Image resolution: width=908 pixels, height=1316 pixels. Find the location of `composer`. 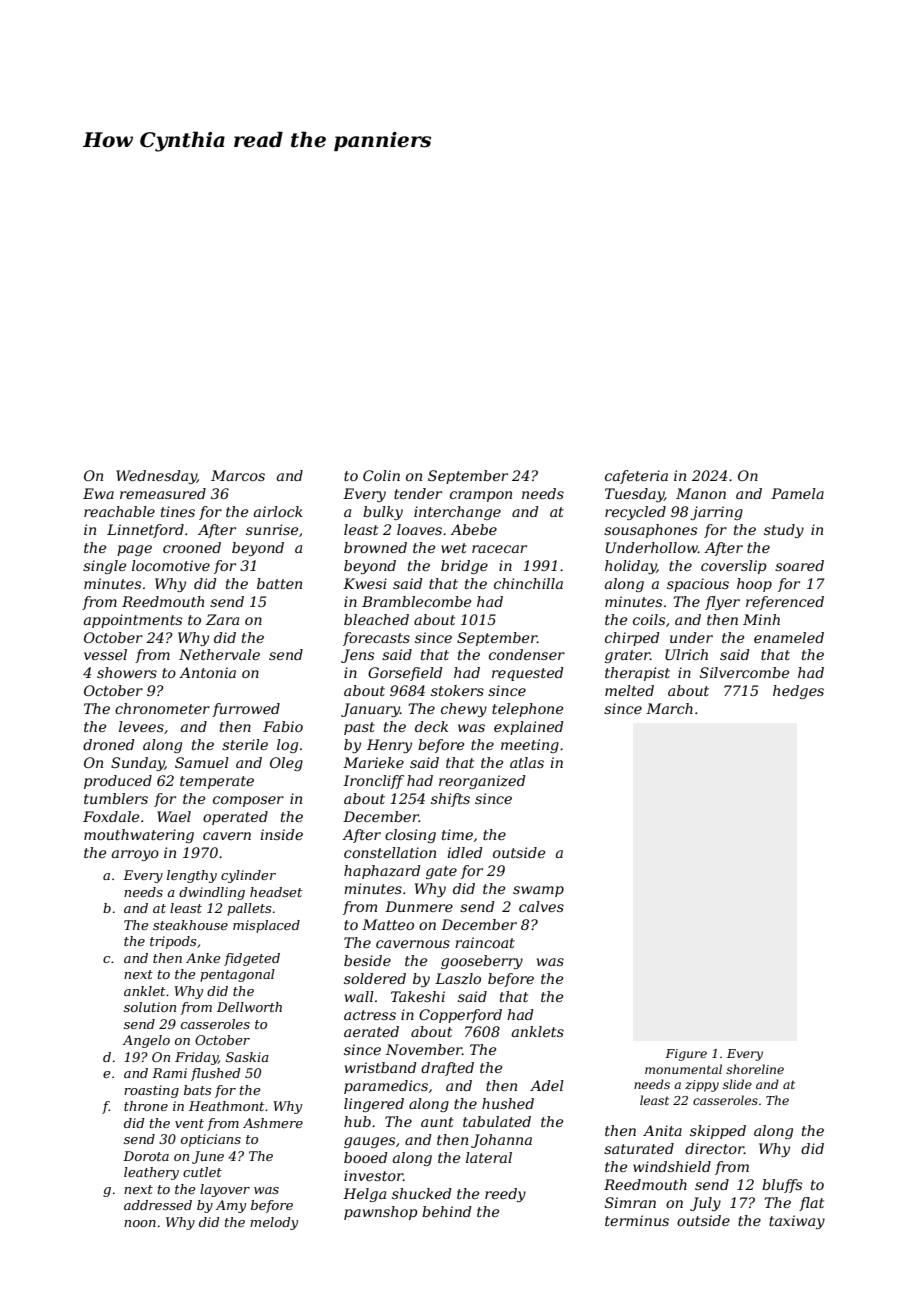

composer is located at coordinates (248, 801).
